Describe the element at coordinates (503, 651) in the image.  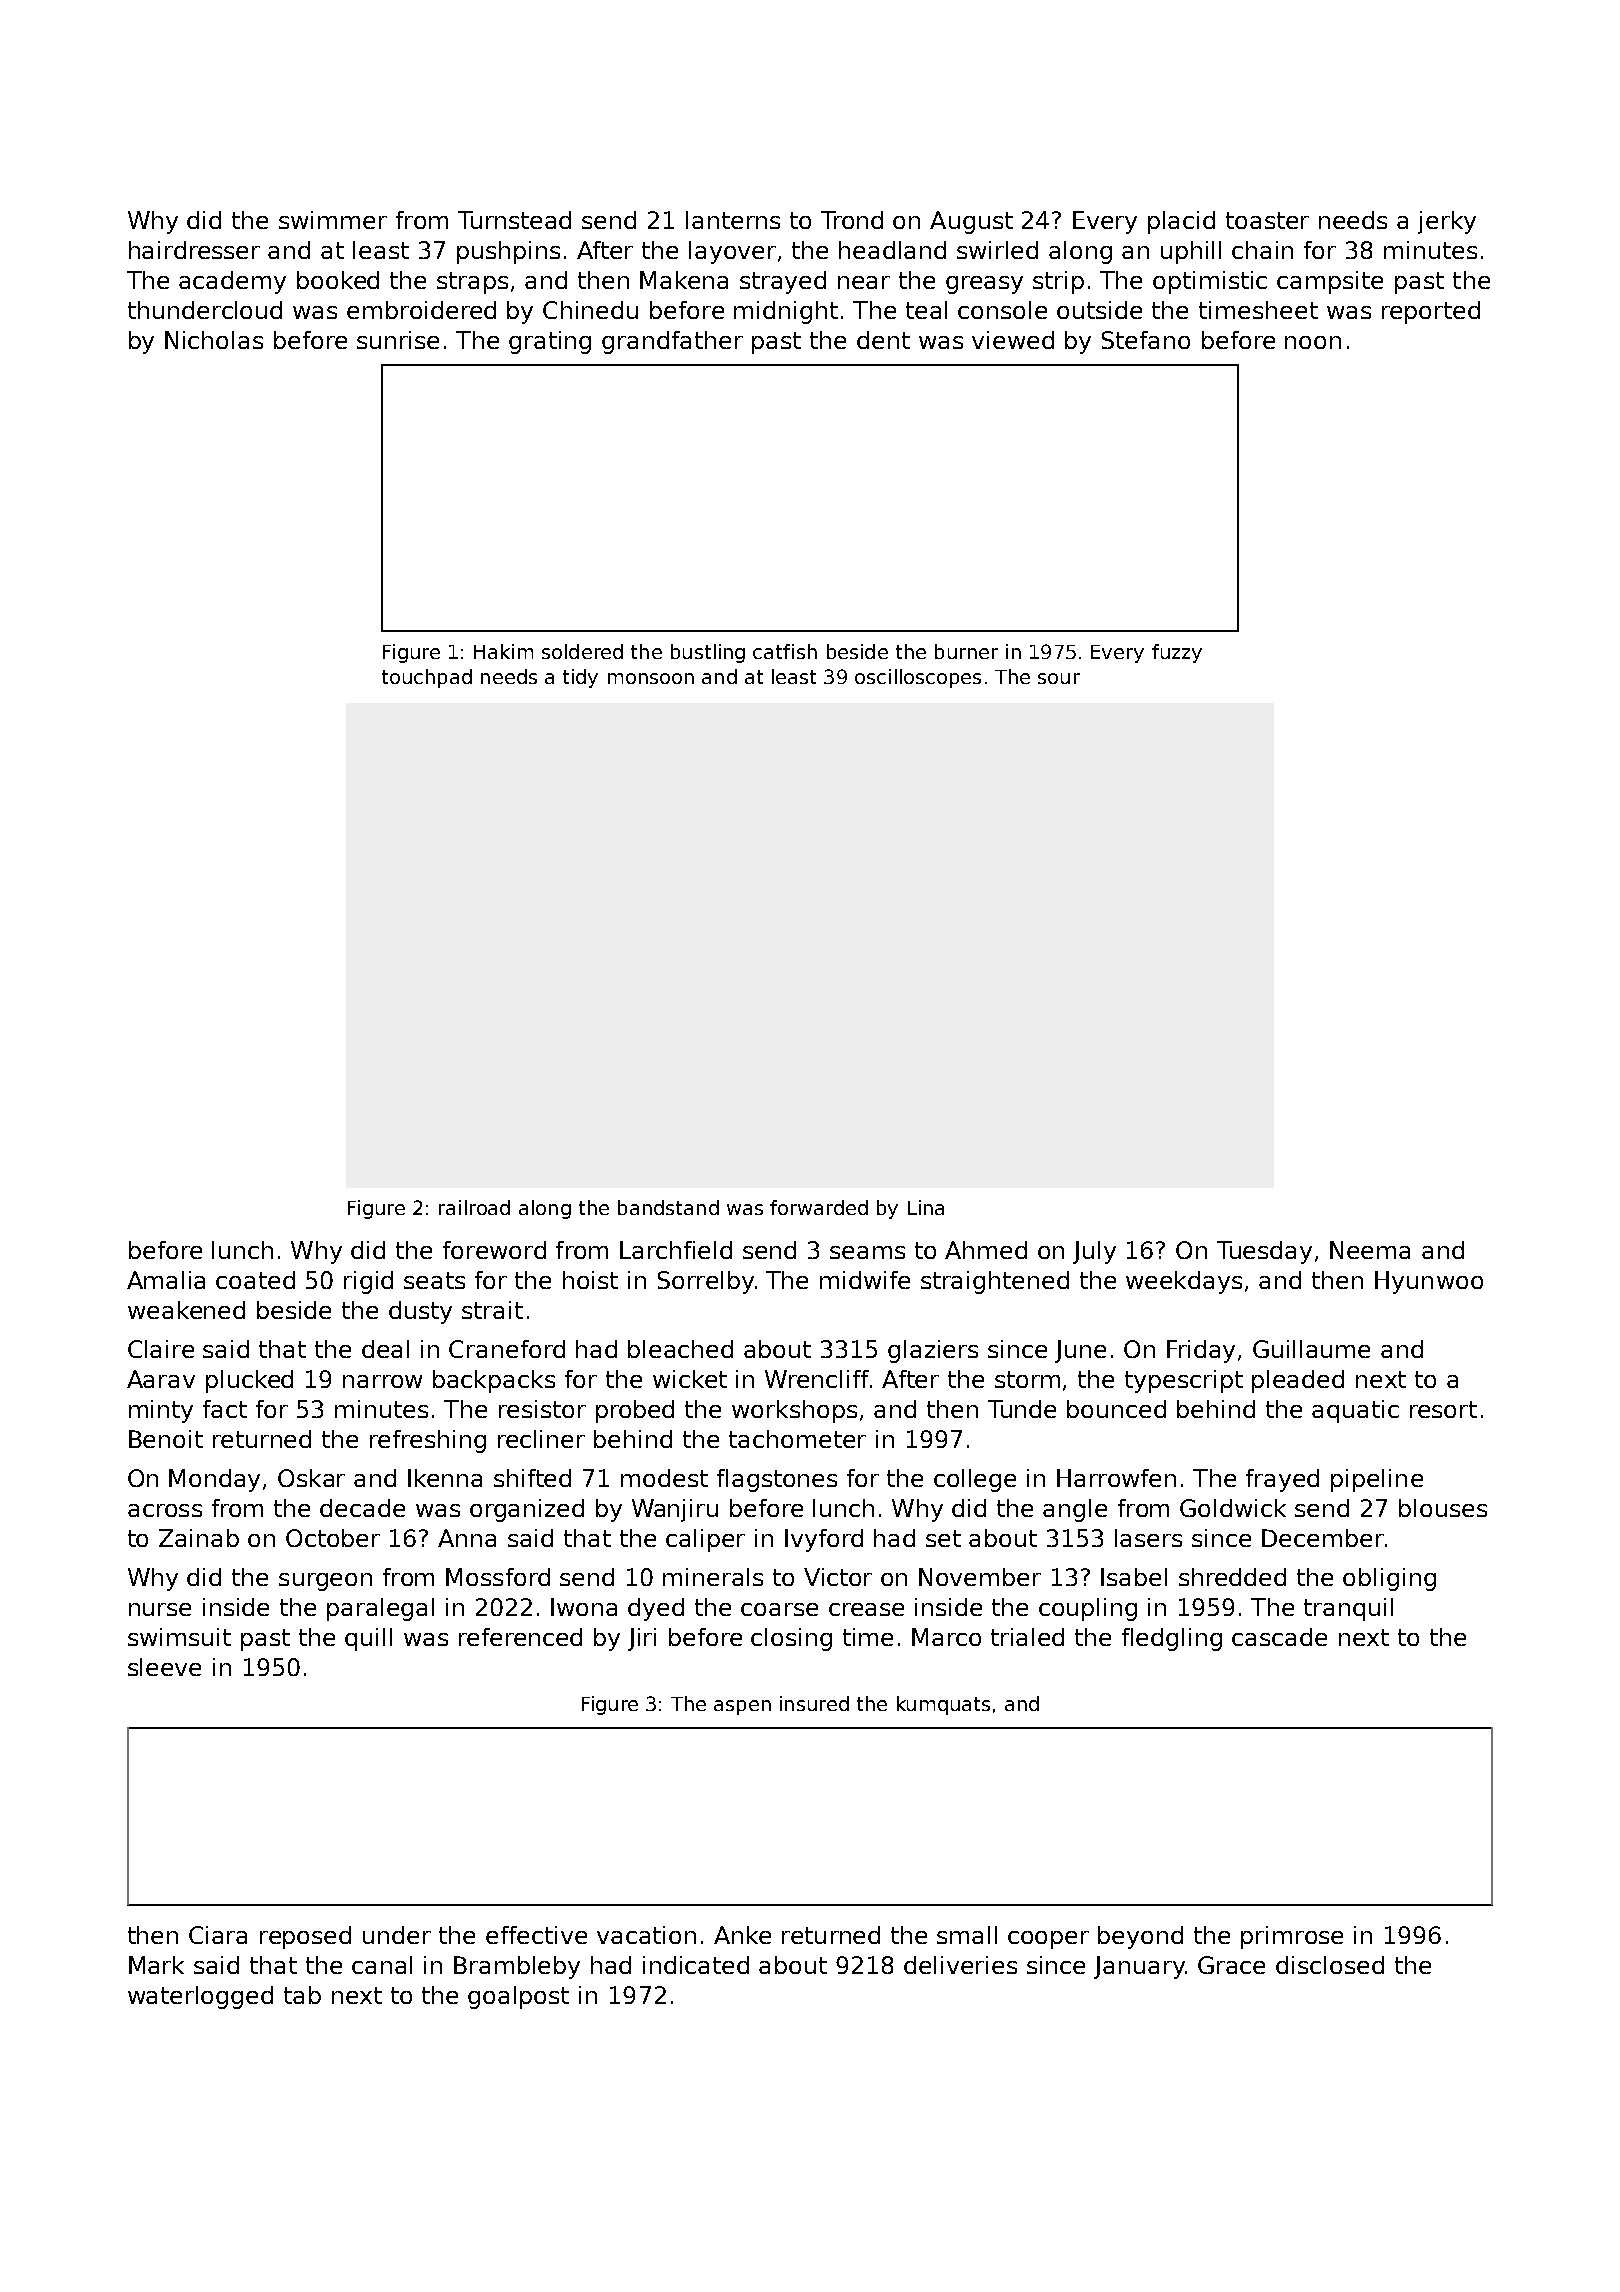
I see `Hakim` at that location.
